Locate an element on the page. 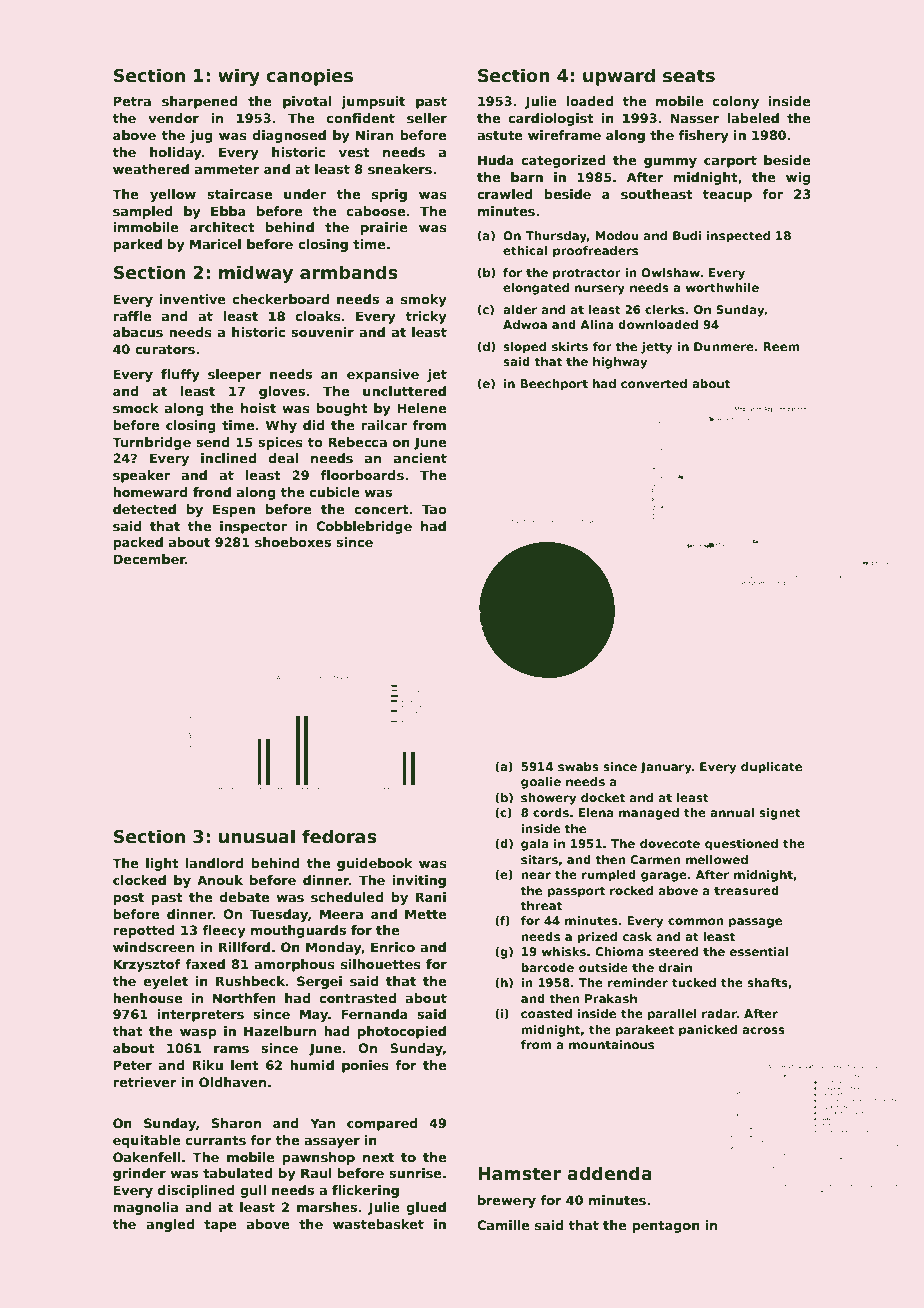  seats is located at coordinates (689, 76).
